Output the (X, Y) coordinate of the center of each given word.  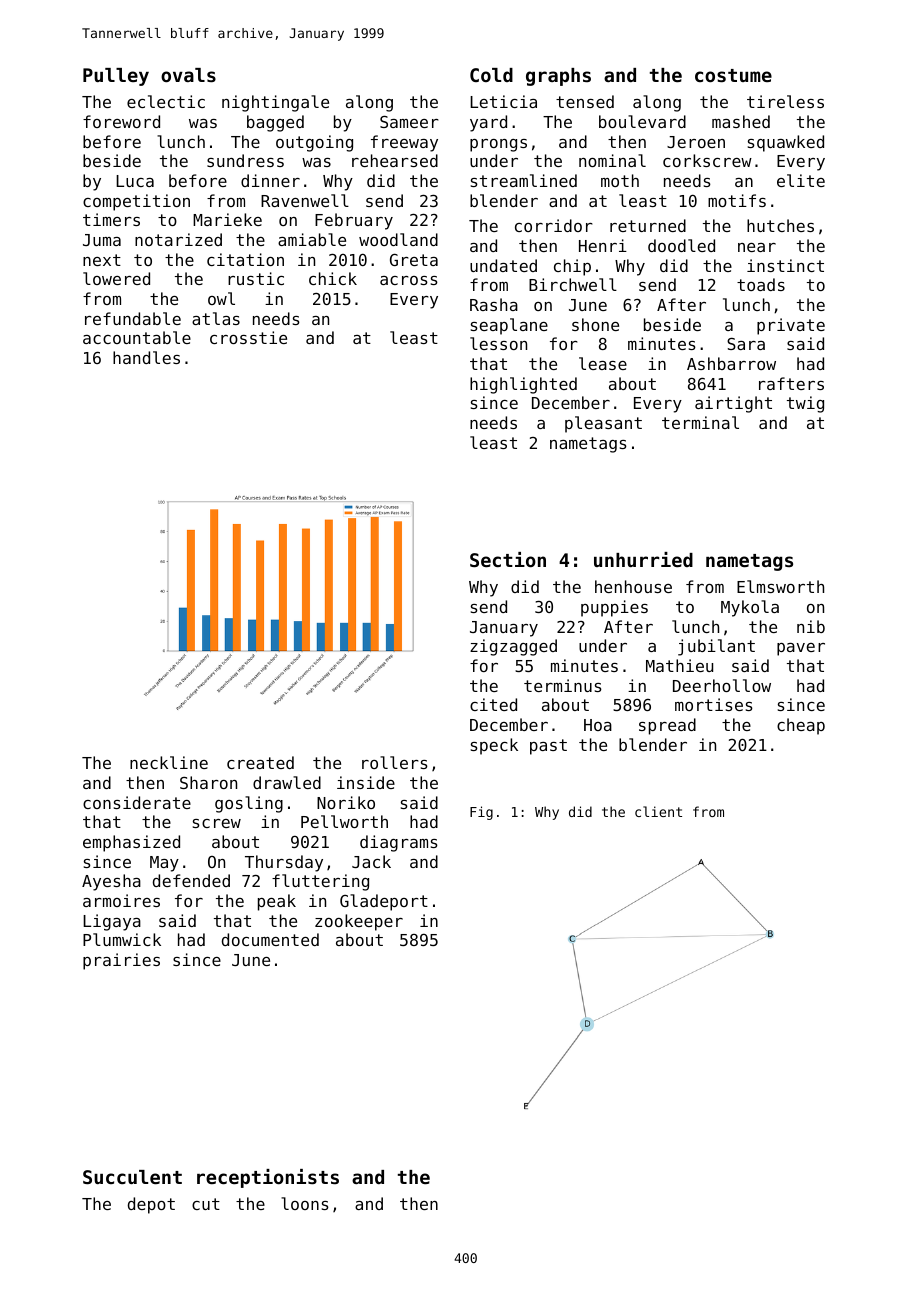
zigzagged (513, 647)
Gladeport (384, 902)
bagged (275, 123)
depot (151, 1205)
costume (733, 75)
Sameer (409, 122)
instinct (785, 265)
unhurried (643, 559)
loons (305, 1203)
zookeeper (359, 922)
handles (146, 357)
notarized (178, 239)
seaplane (509, 326)
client (658, 811)
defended (191, 880)
